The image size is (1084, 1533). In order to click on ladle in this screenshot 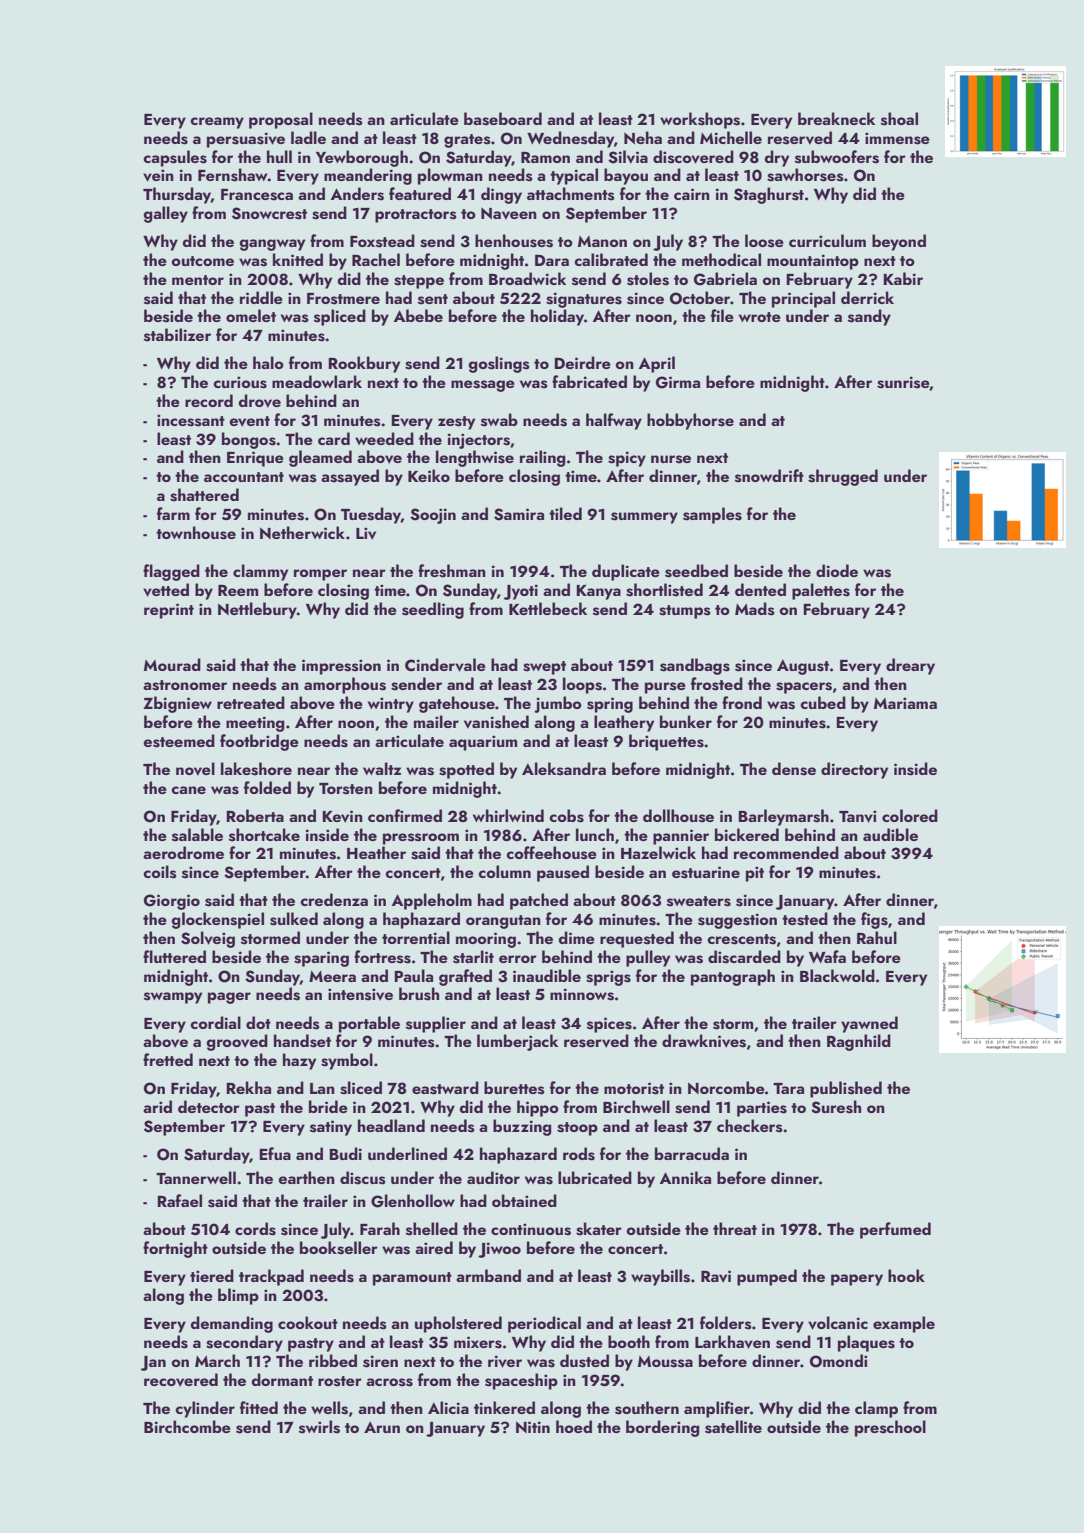, I will do `click(308, 137)`.
